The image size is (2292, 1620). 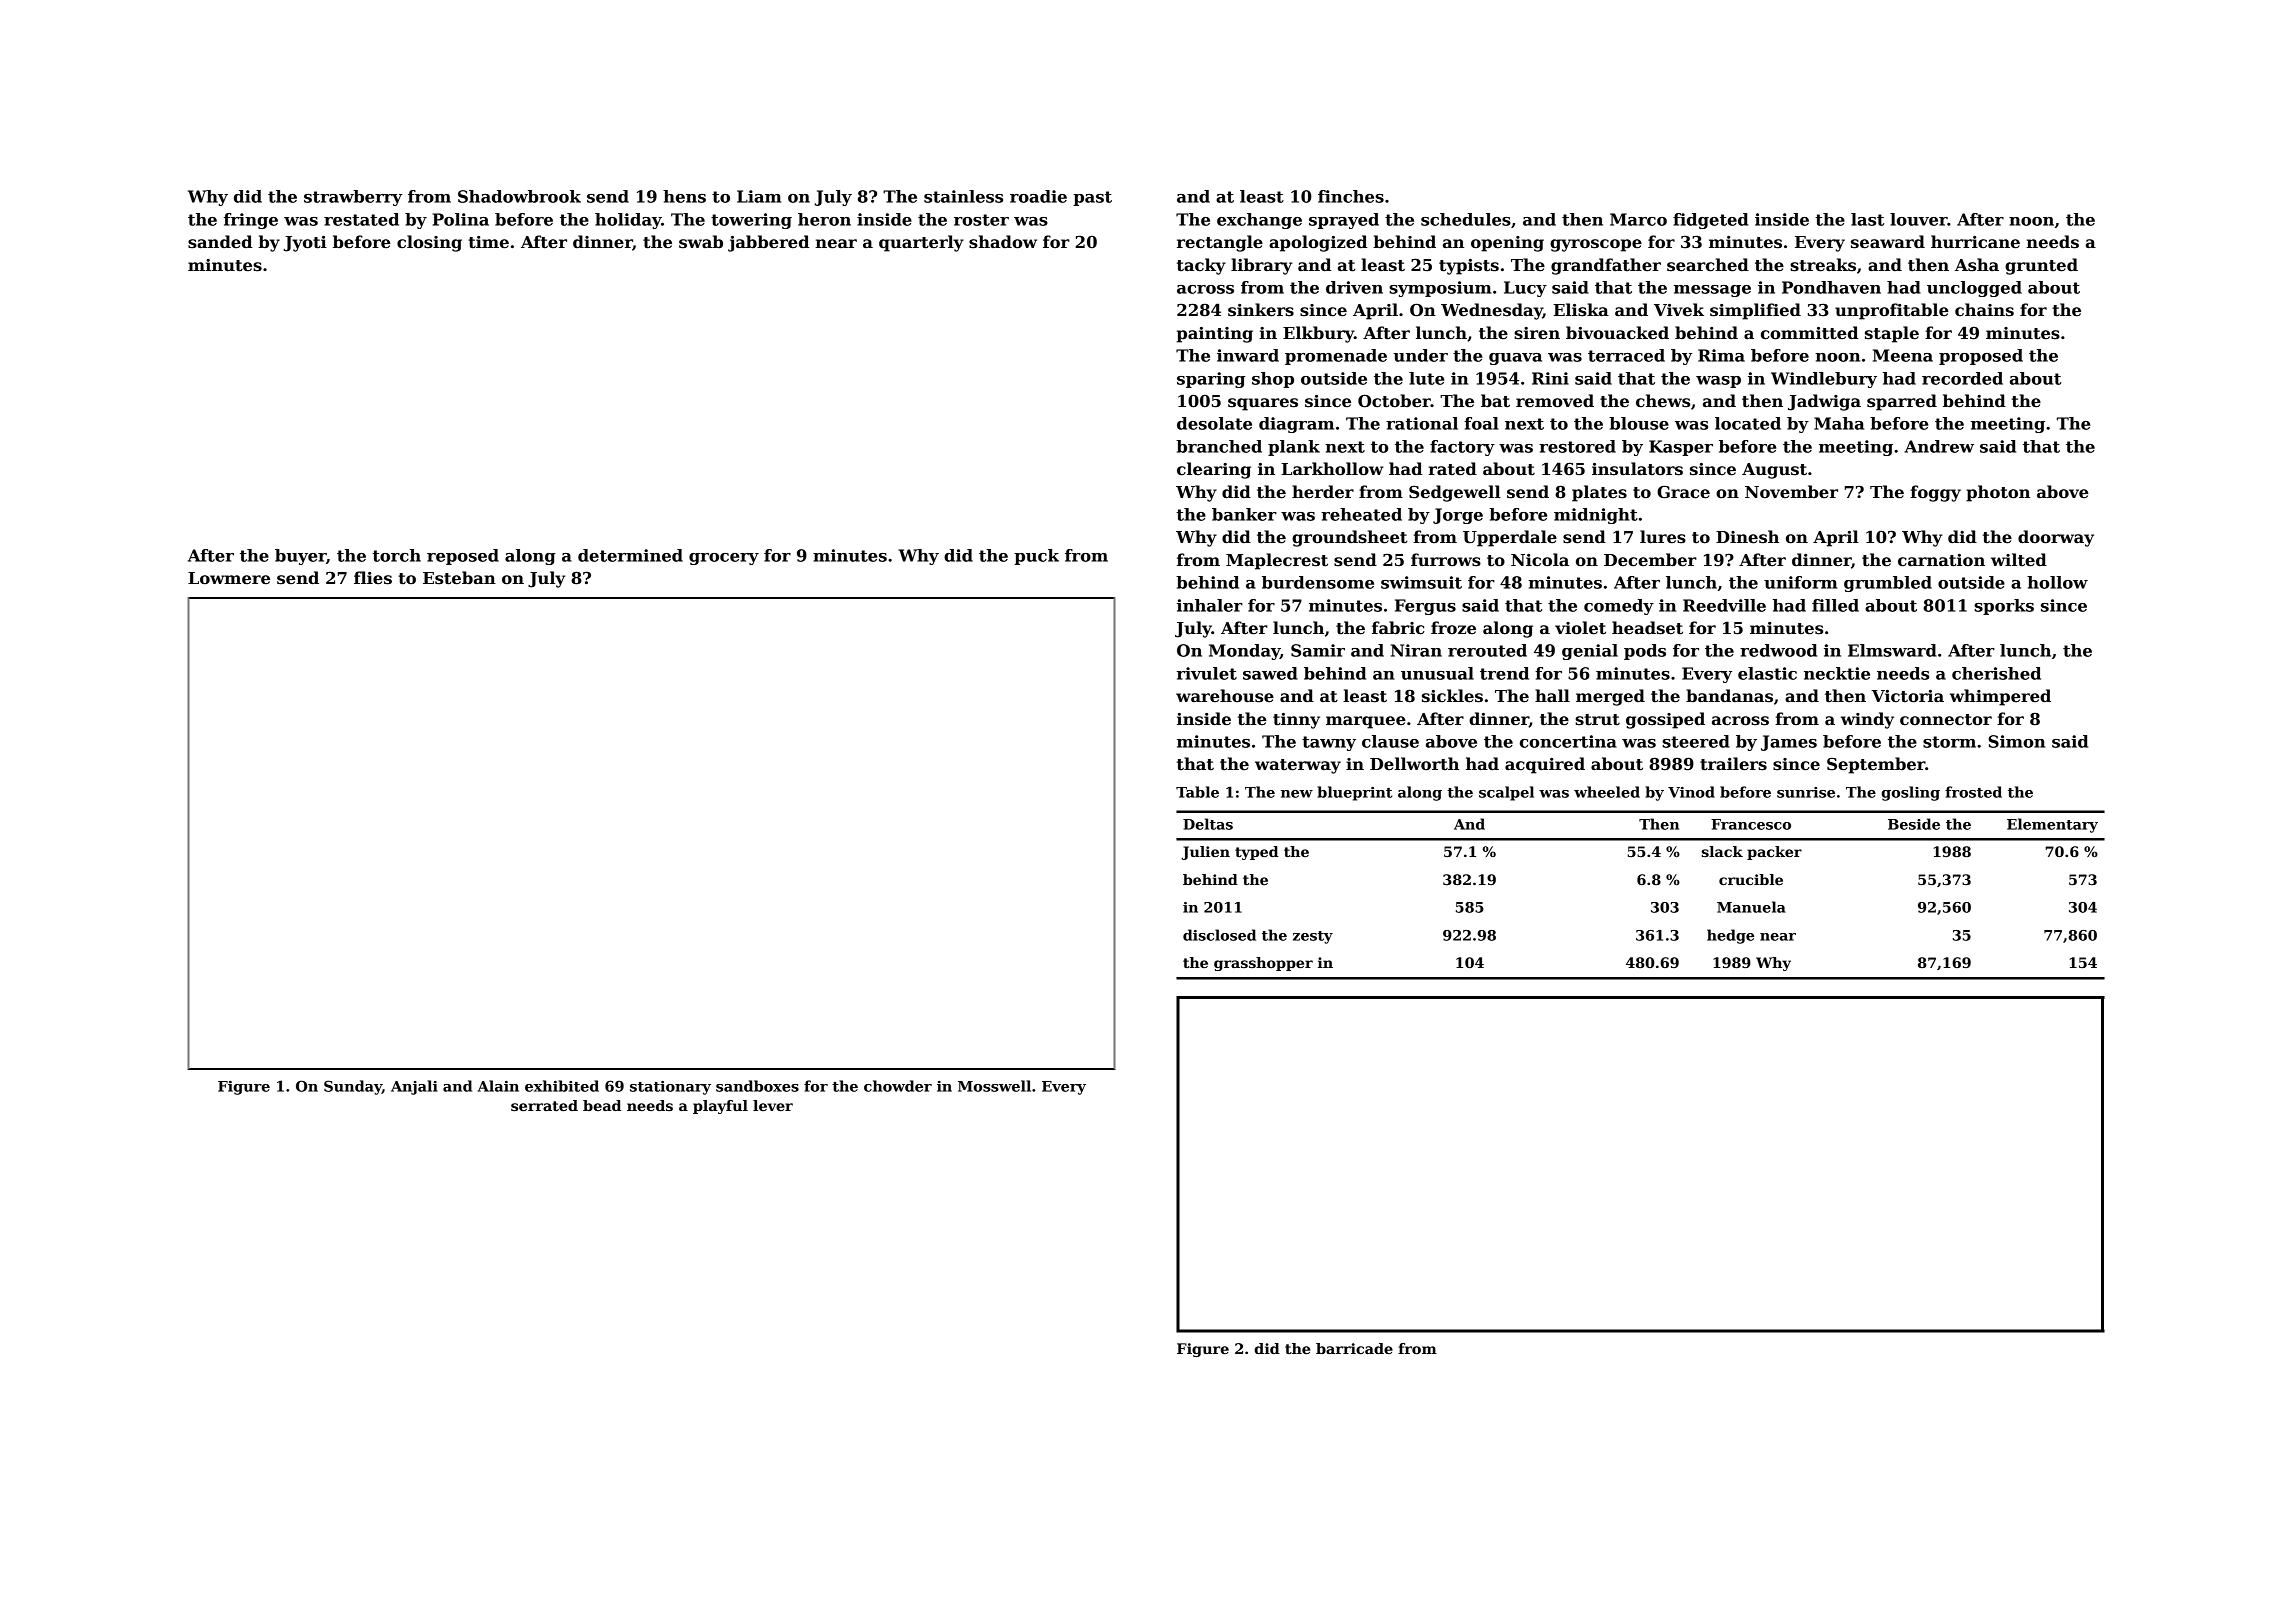 What do you see at coordinates (1663, 401) in the screenshot?
I see `chews` at bounding box center [1663, 401].
